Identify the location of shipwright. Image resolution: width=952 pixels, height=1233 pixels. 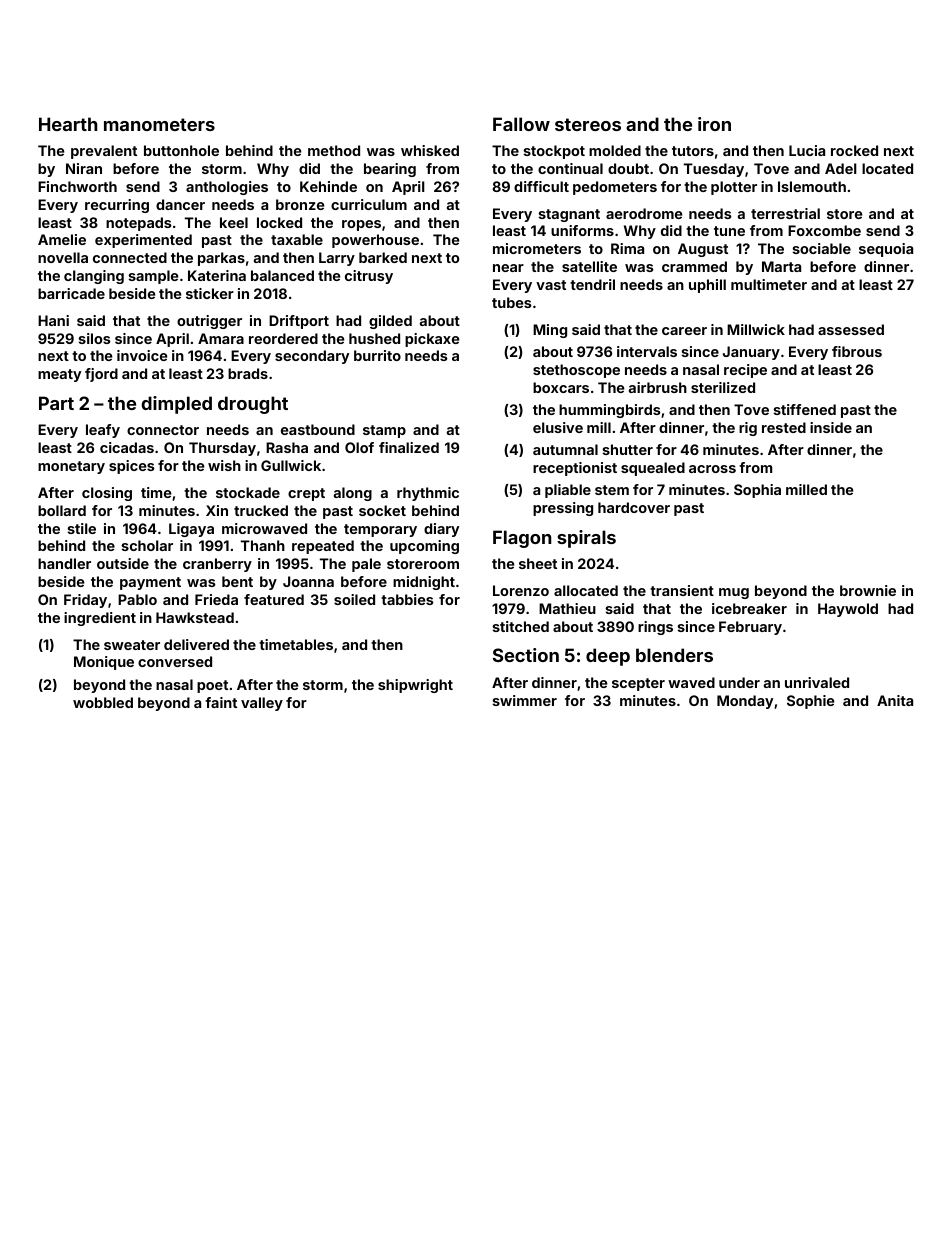
(415, 686).
